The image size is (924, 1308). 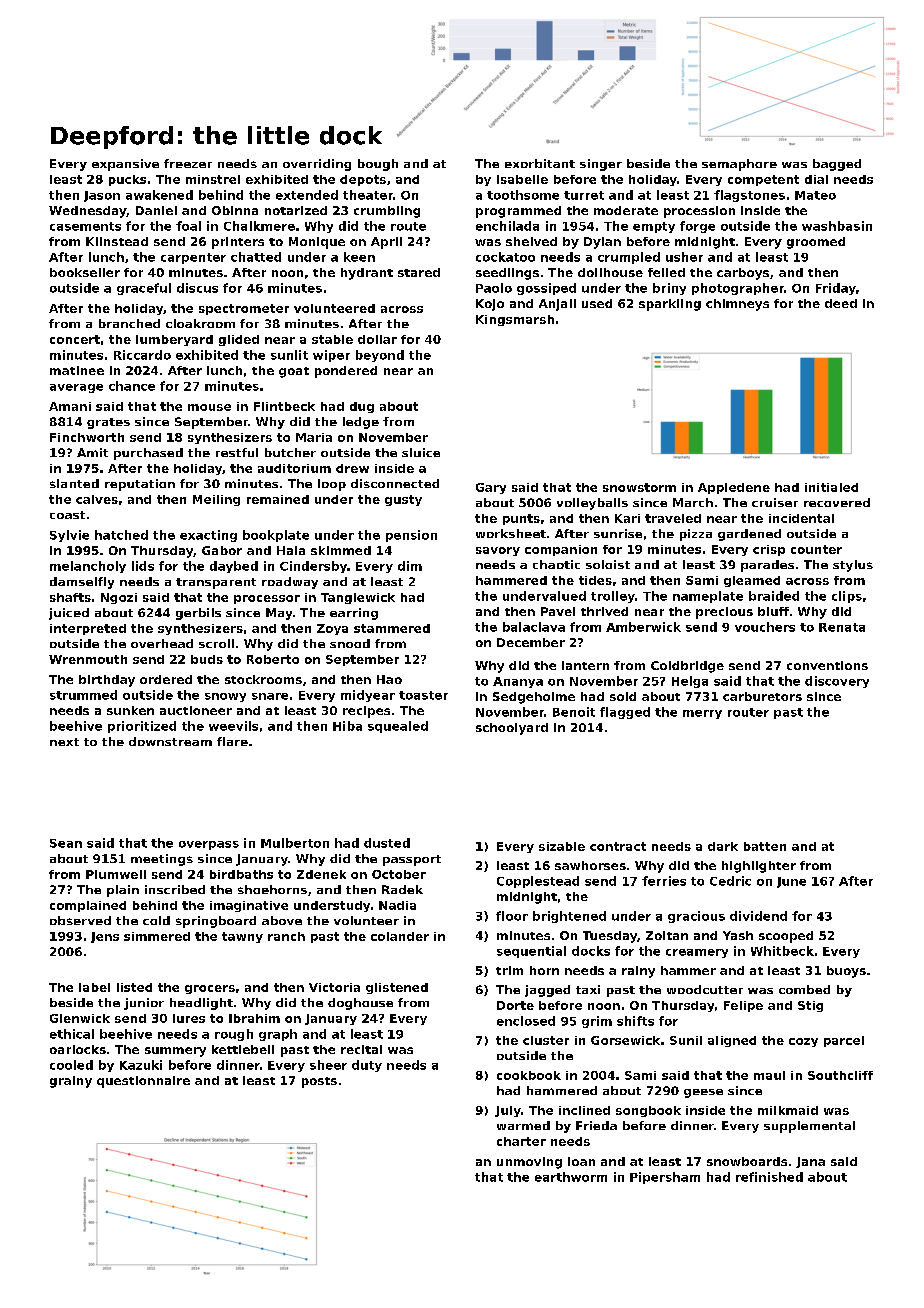 I want to click on refinished, so click(x=769, y=1177).
